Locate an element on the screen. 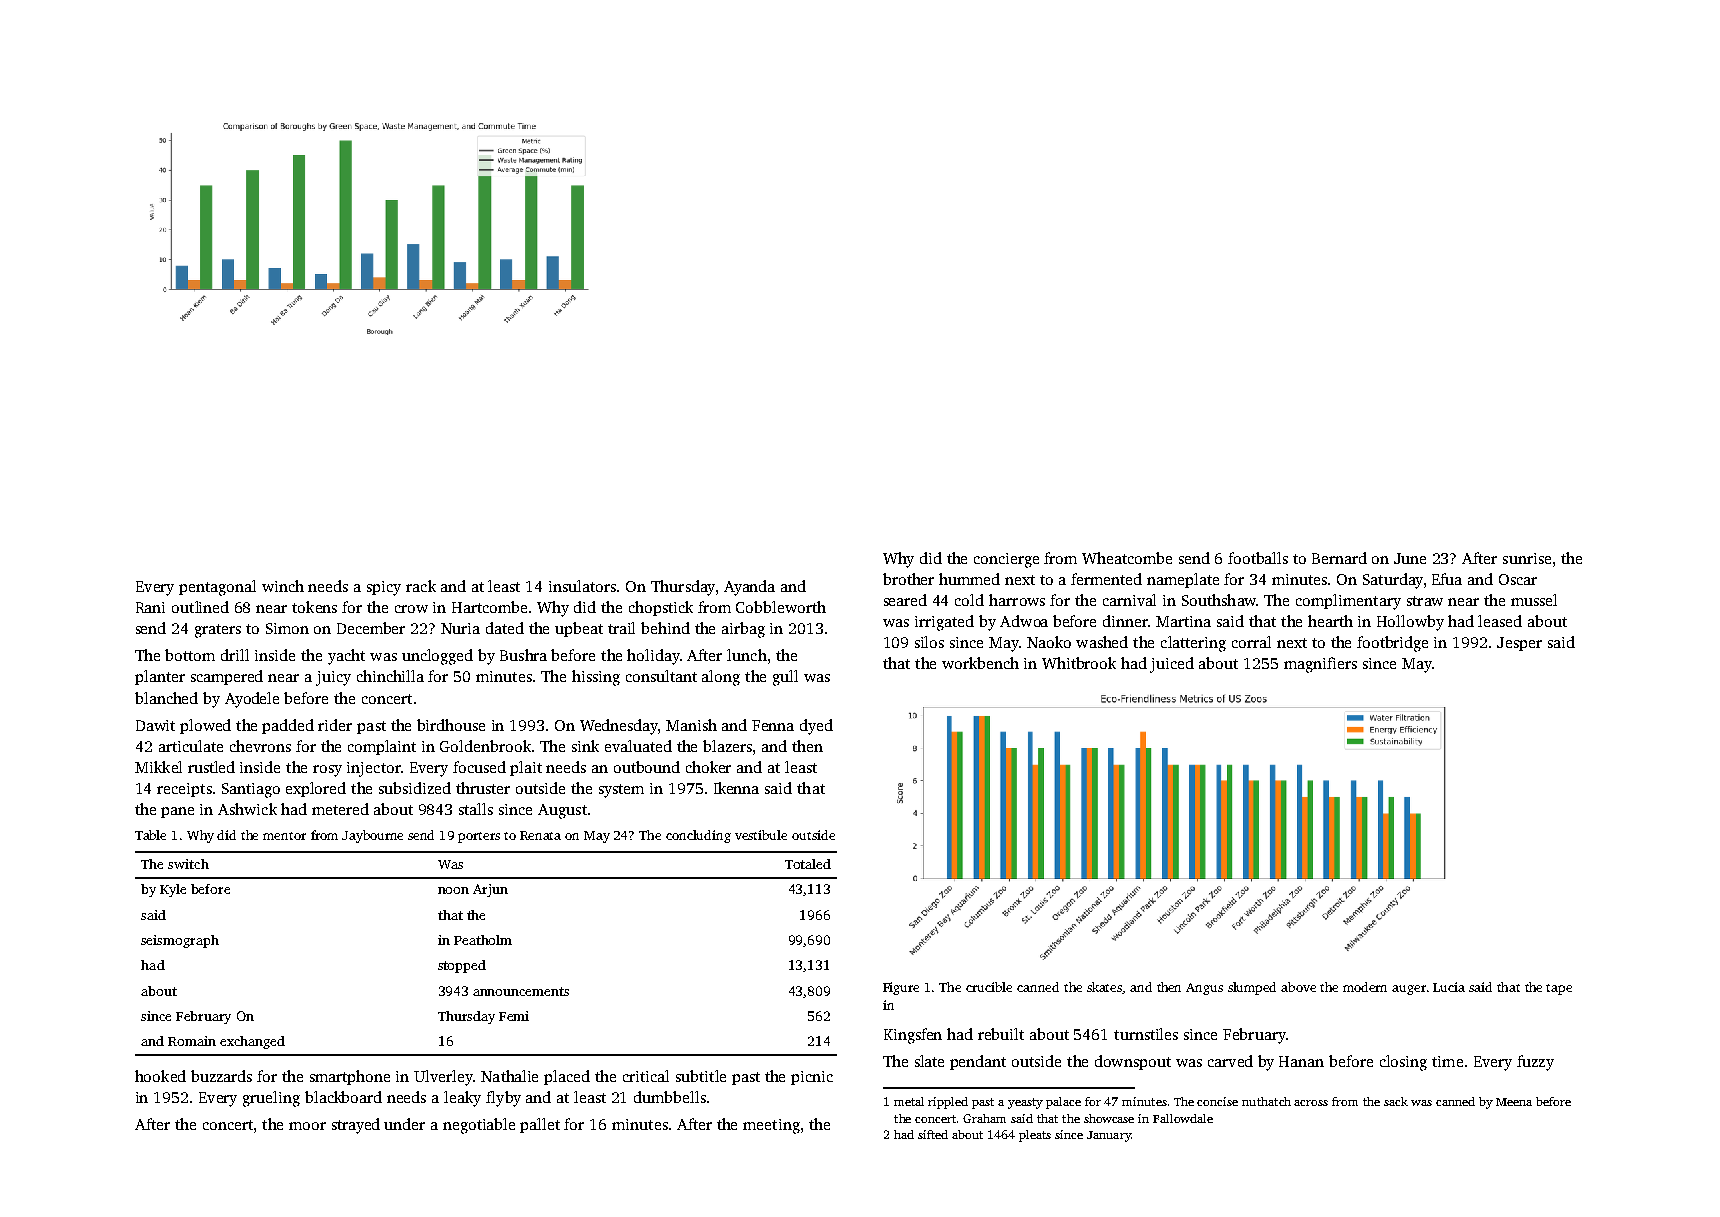 The height and width of the screenshot is (1217, 1720). meeting is located at coordinates (771, 1126).
